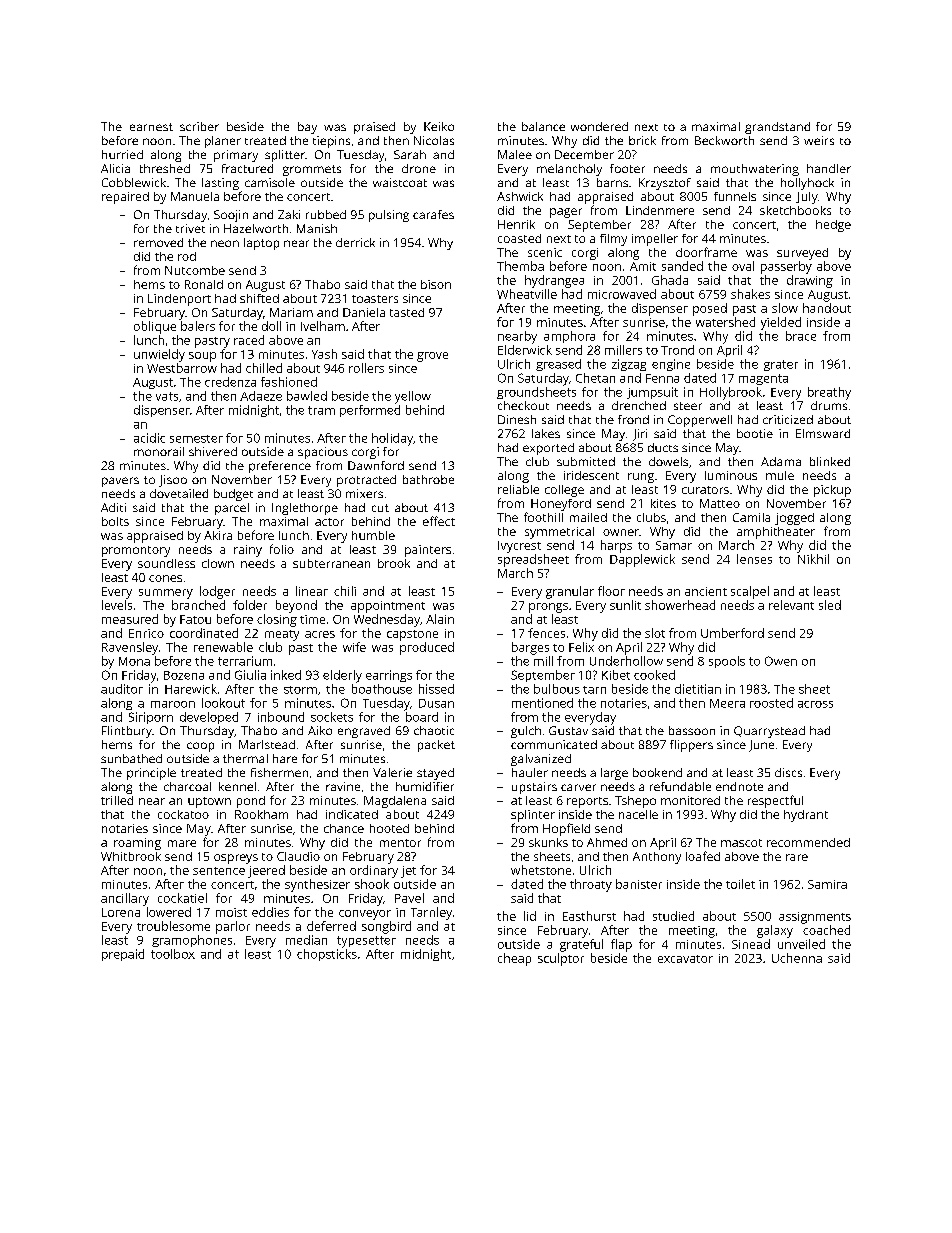 This page has height=1233, width=952. Describe the element at coordinates (354, 647) in the page. I see `wife` at that location.
